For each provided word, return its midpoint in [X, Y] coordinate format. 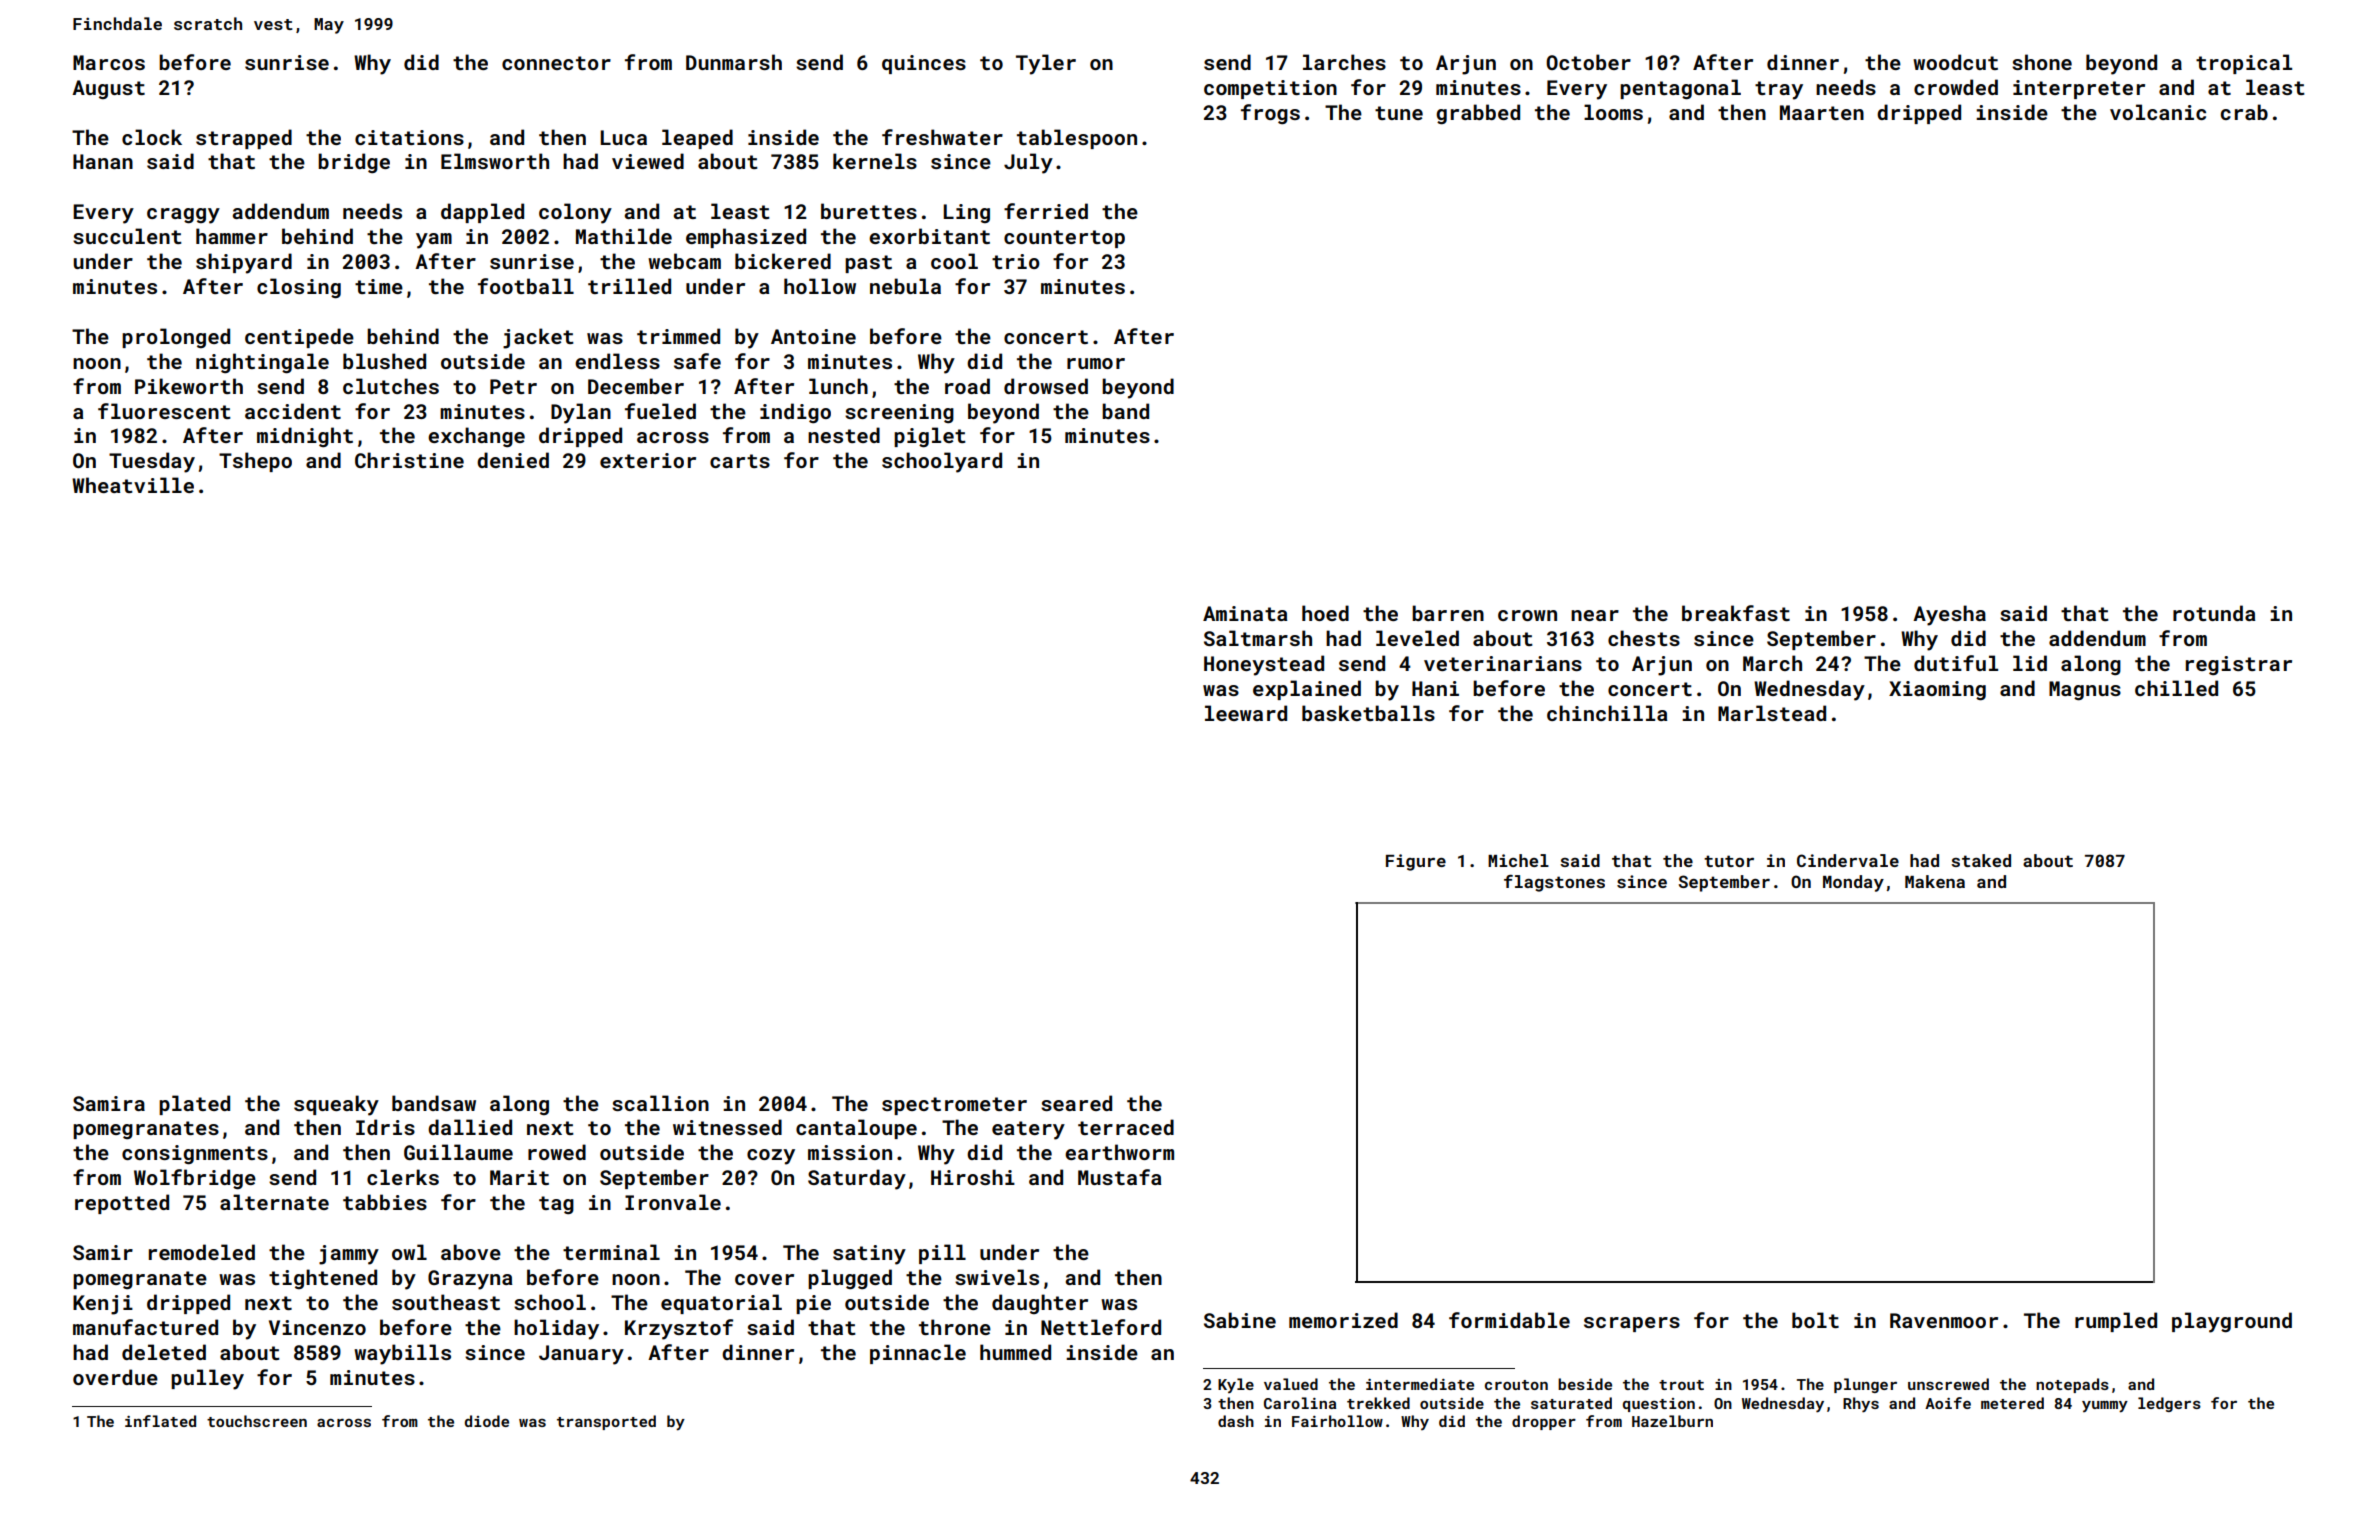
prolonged [176, 338]
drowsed [1046, 386]
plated [194, 1105]
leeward [1246, 713]
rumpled [2116, 1322]
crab [2244, 112]
